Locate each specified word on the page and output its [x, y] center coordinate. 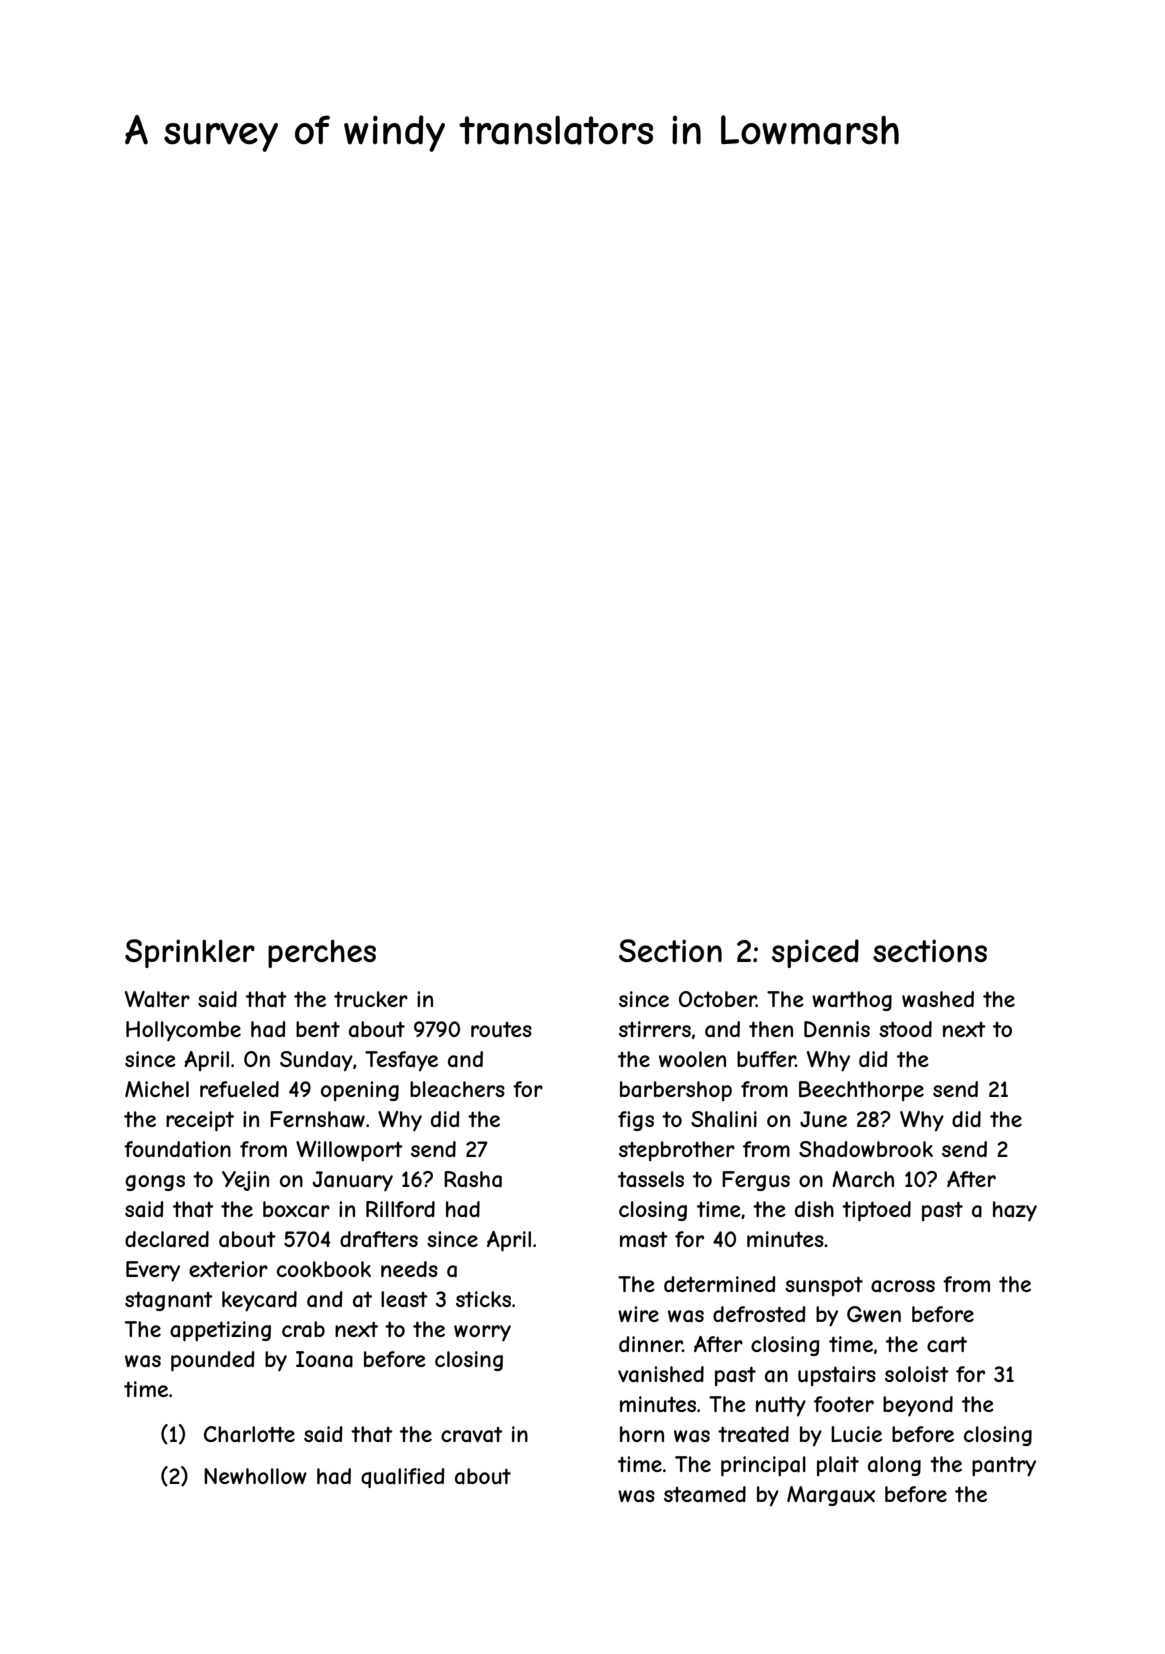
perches [322, 953]
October [717, 999]
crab [303, 1329]
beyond [918, 1406]
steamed [705, 1494]
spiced [815, 953]
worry [482, 1333]
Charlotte [249, 1434]
